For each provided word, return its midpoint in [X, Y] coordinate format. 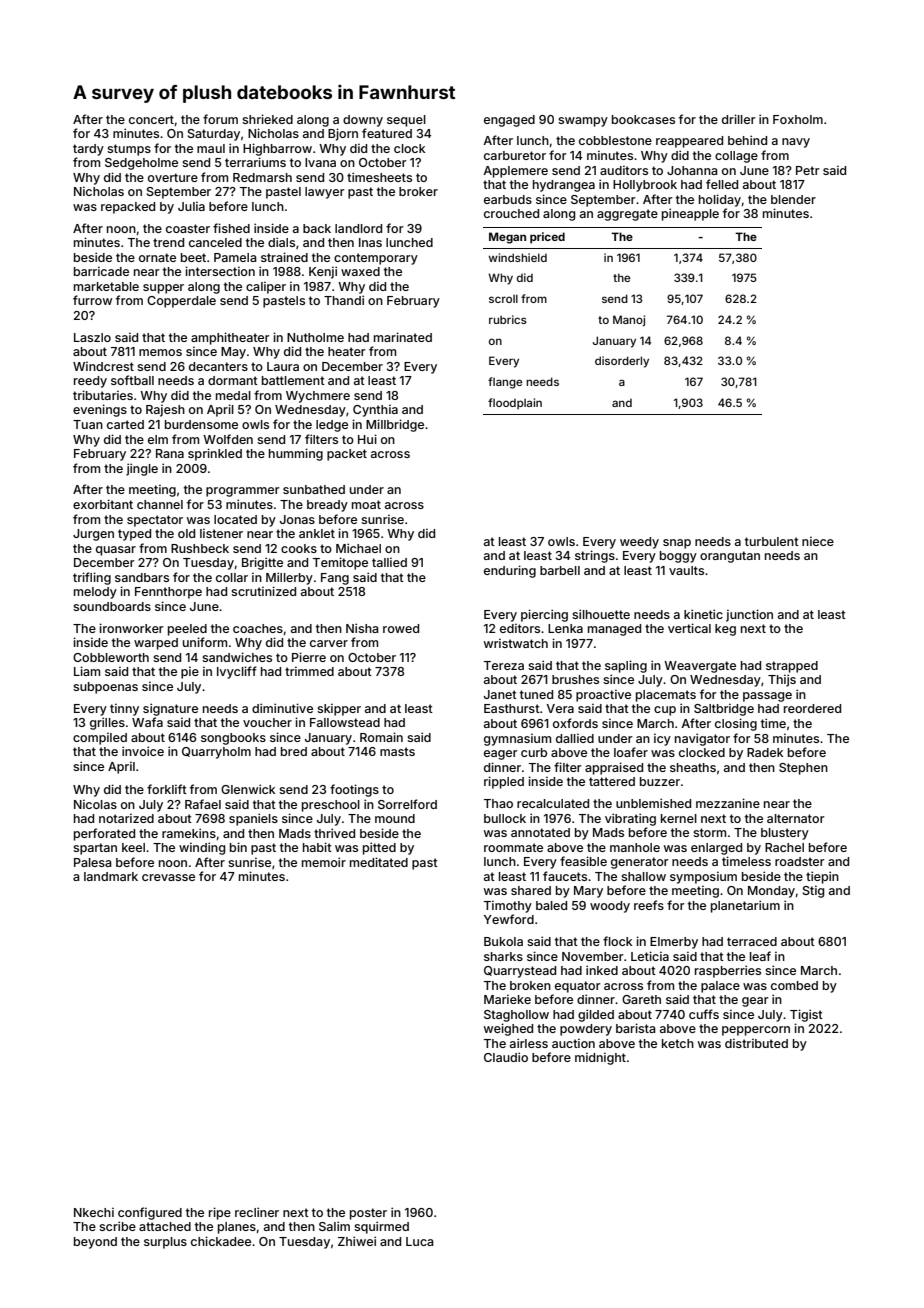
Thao [498, 803]
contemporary [376, 259]
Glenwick [248, 789]
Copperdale [181, 302]
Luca [420, 1241]
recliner [257, 1212]
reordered [812, 708]
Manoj [629, 321]
